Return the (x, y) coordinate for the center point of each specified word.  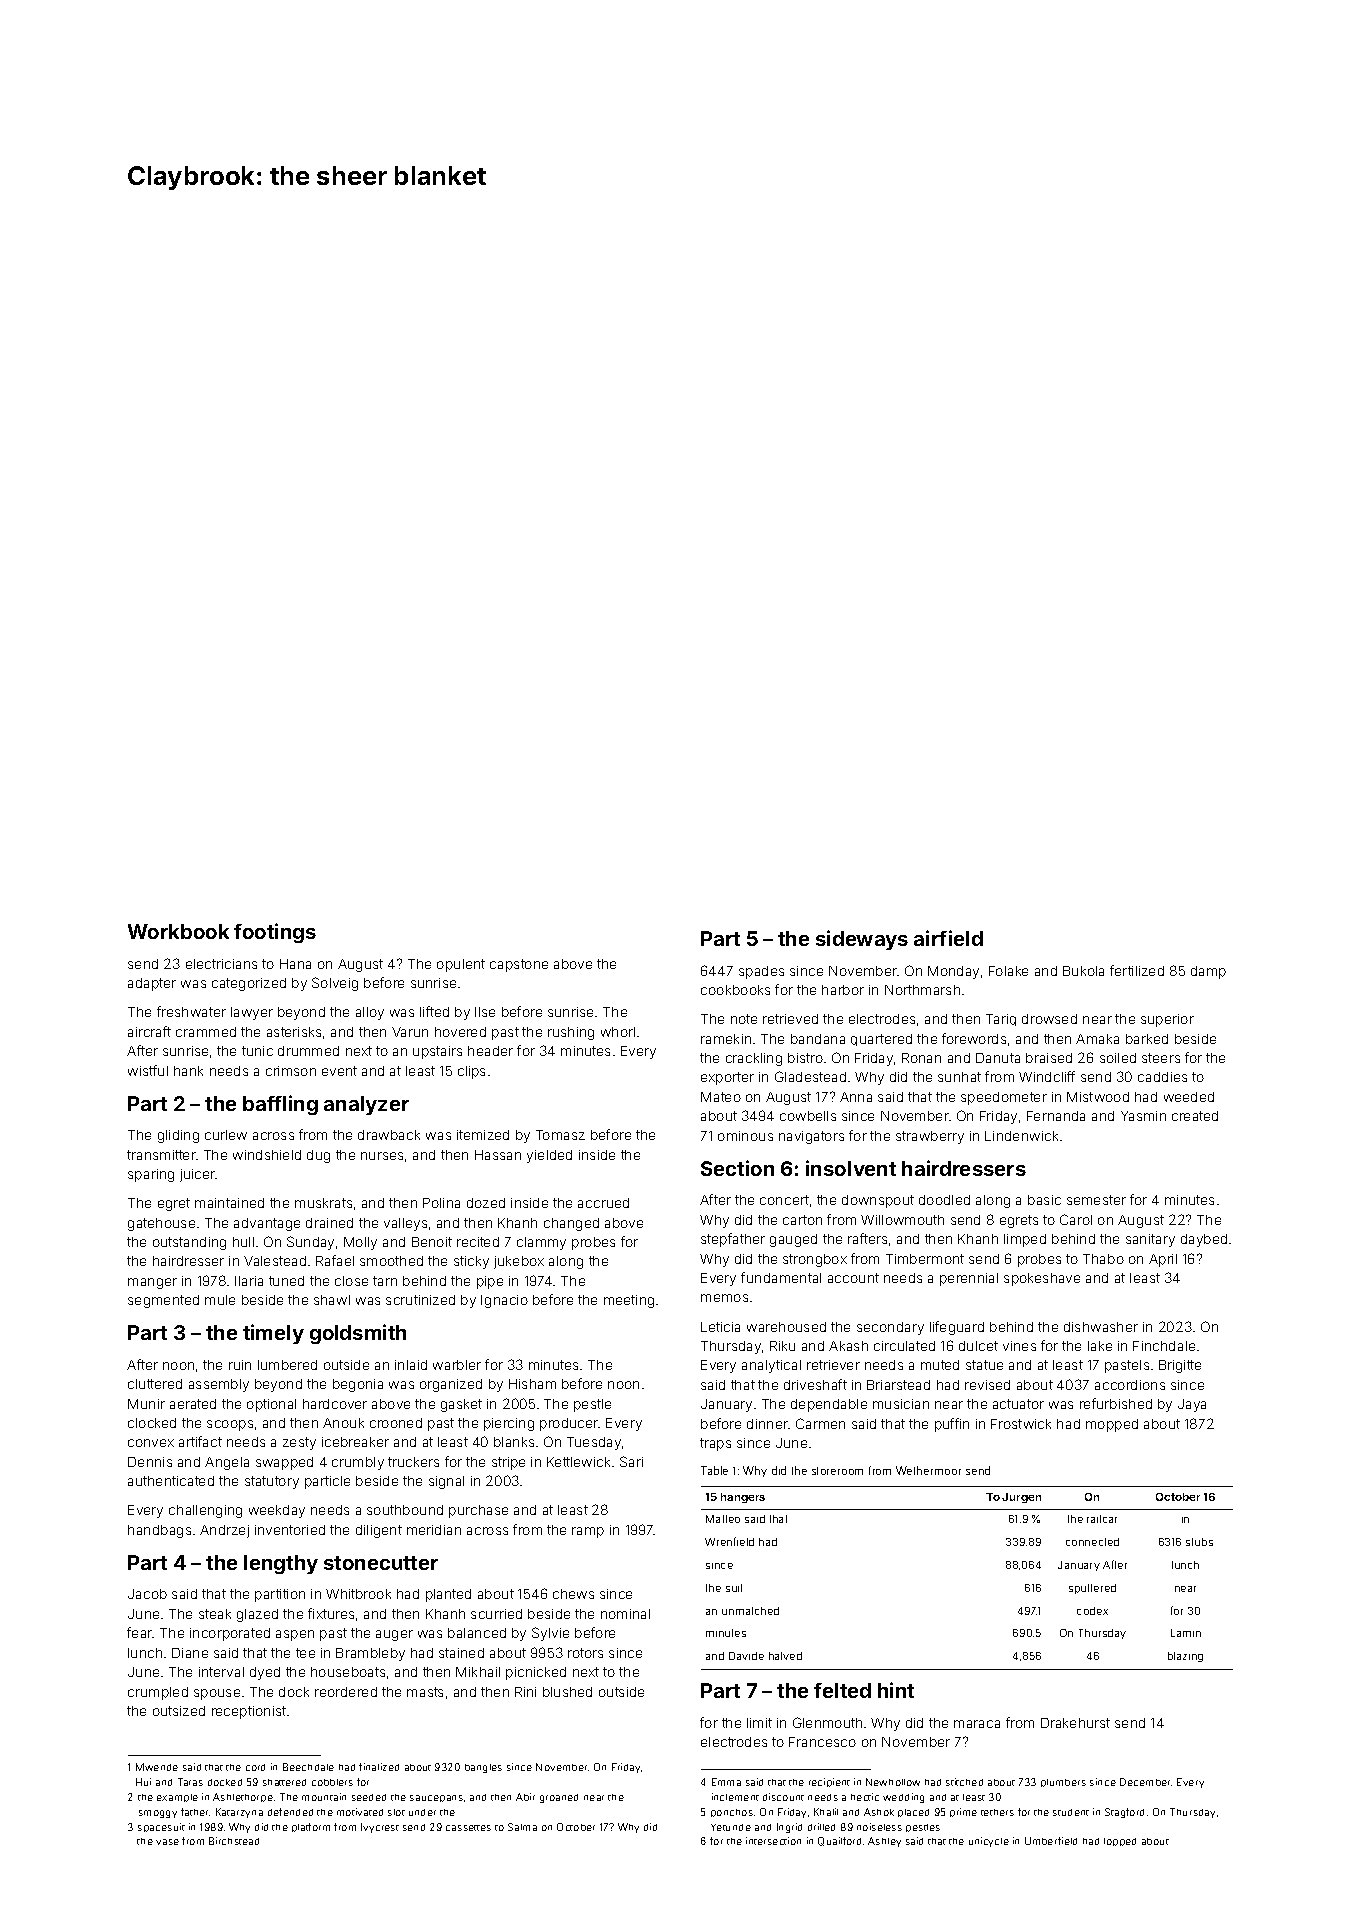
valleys (405, 1224)
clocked (152, 1423)
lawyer (252, 1013)
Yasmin (1143, 1116)
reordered (346, 1692)
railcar (1102, 1519)
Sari (631, 1461)
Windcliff (1047, 1076)
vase (167, 1842)
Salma (522, 1827)
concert (784, 1200)
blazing (1185, 1657)
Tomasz (560, 1135)
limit (759, 1723)
